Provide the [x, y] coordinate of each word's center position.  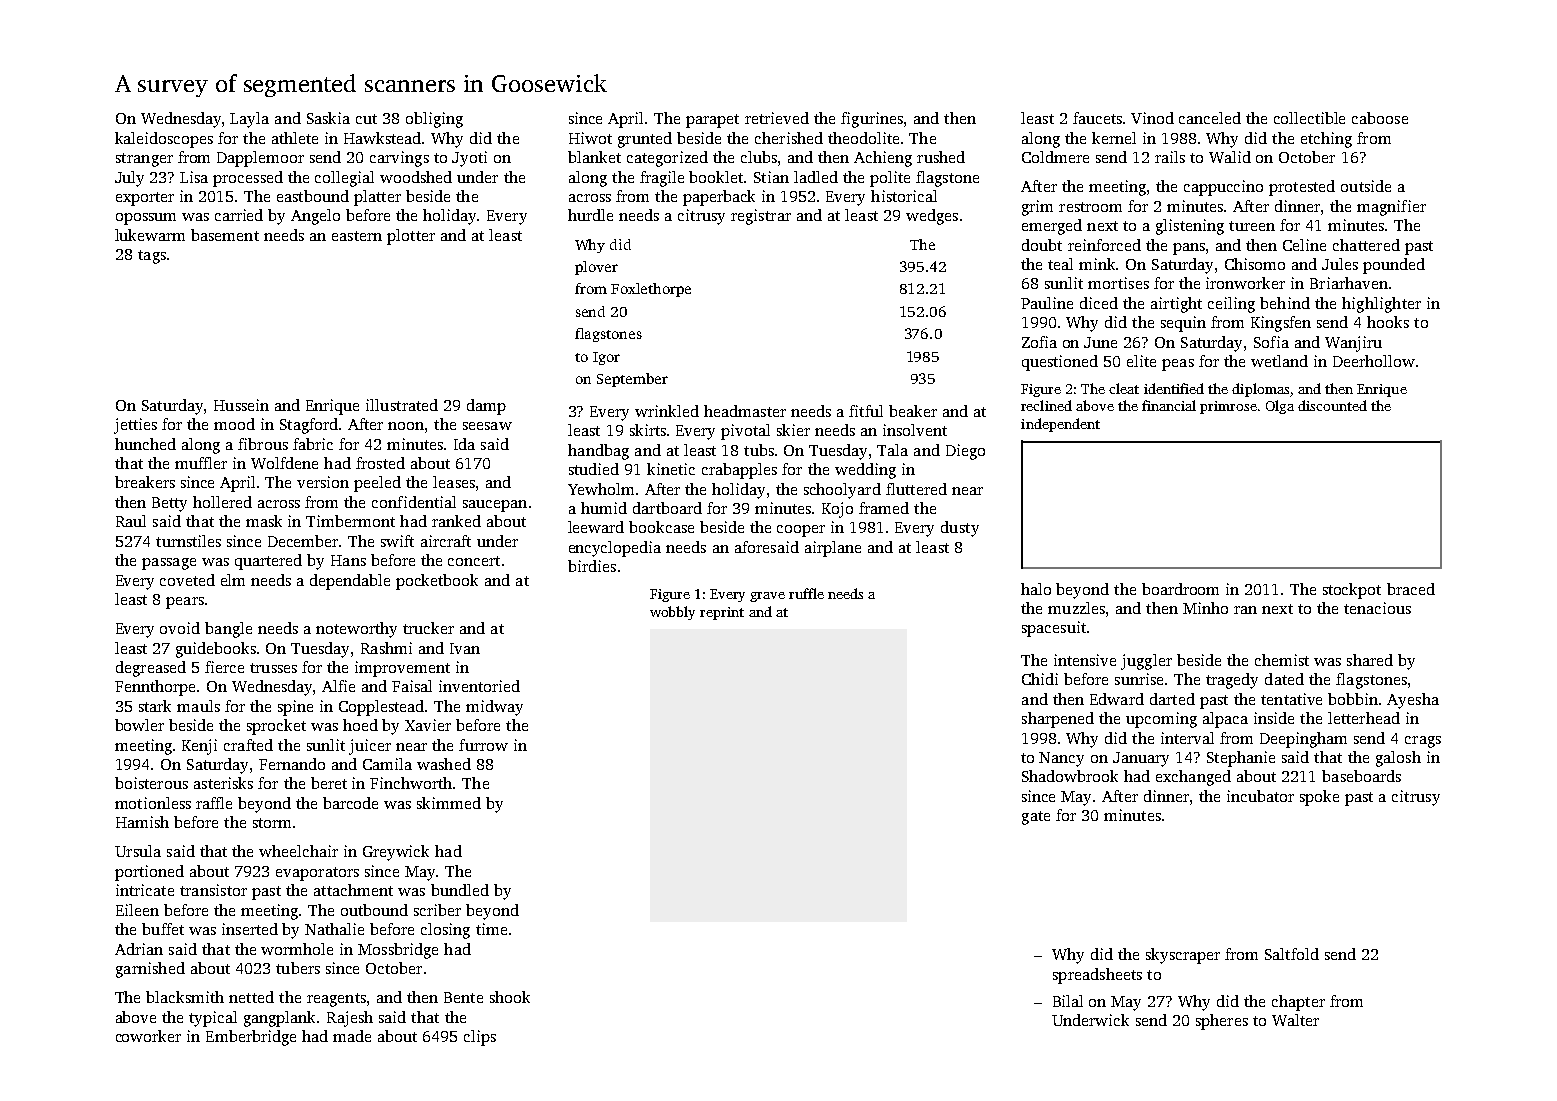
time [491, 929]
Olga [1280, 407]
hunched [145, 444]
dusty [960, 529]
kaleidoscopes [164, 140]
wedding [865, 471]
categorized [667, 159]
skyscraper [1183, 956]
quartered [268, 562]
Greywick [396, 853]
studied [594, 469]
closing [445, 931]
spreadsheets [1097, 976]
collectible [1309, 118]
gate [1036, 818]
